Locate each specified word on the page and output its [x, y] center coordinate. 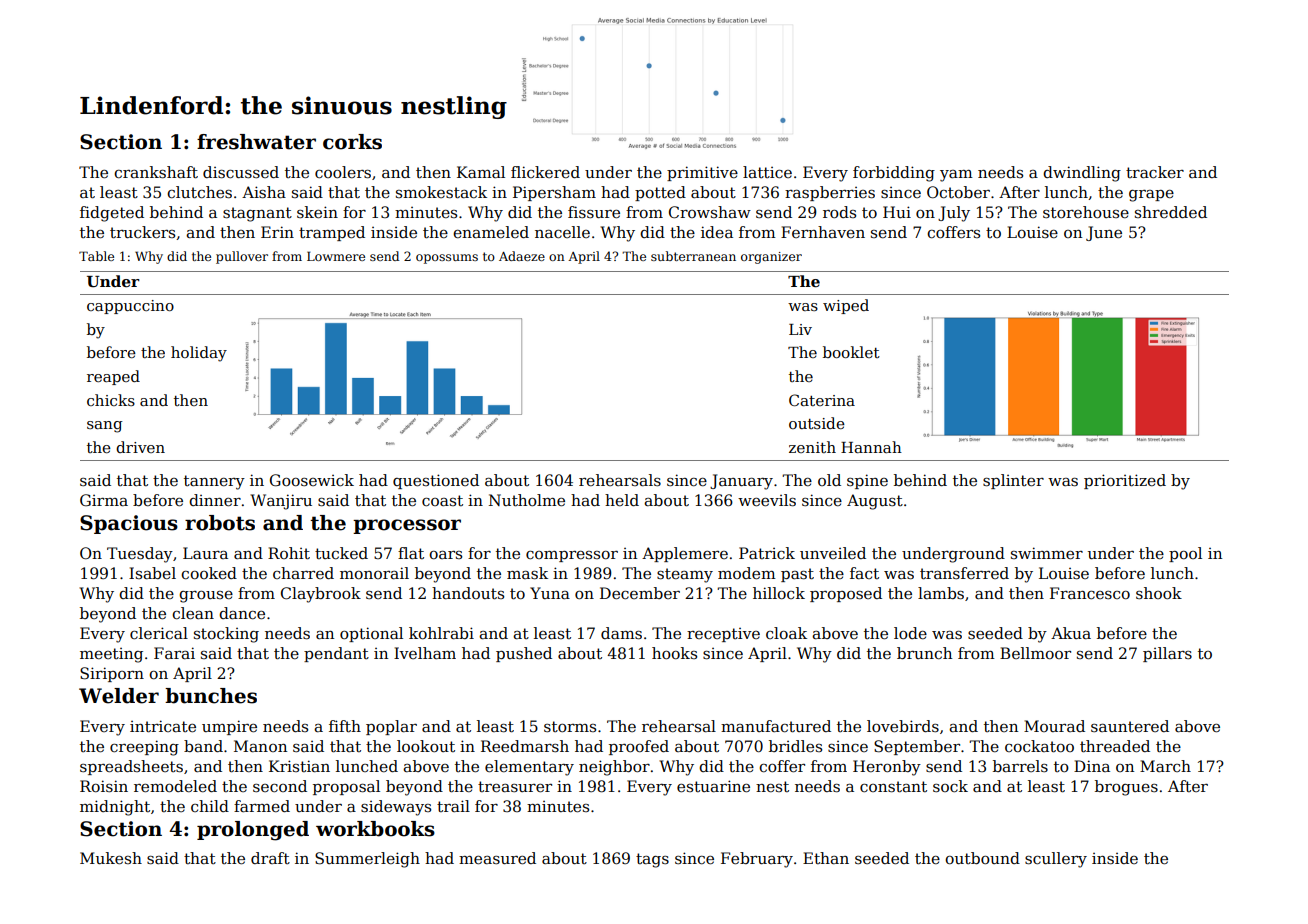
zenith [812, 447]
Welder [119, 696]
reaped [113, 377]
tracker [1155, 172]
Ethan [826, 858]
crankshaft [156, 172]
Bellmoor [1035, 653]
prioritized [1125, 481]
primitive [702, 173]
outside [817, 423]
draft [270, 858]
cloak [786, 633]
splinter [1013, 481]
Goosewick [312, 480]
